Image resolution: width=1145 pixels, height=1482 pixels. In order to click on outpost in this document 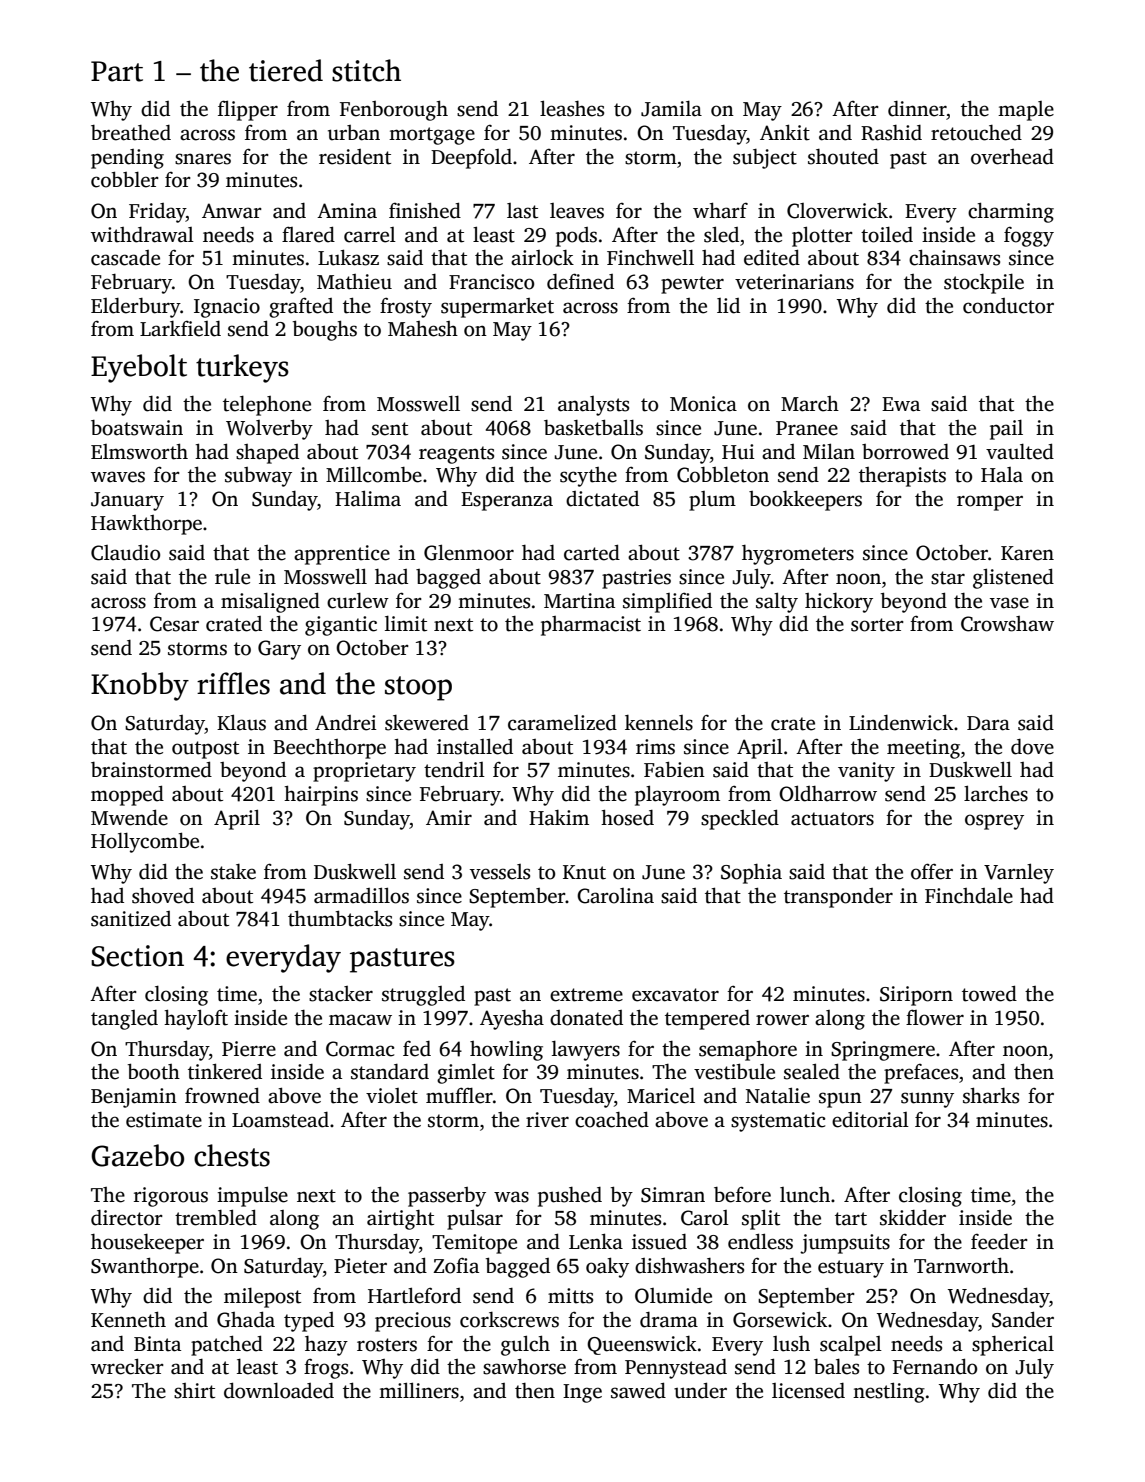, I will do `click(205, 750)`.
